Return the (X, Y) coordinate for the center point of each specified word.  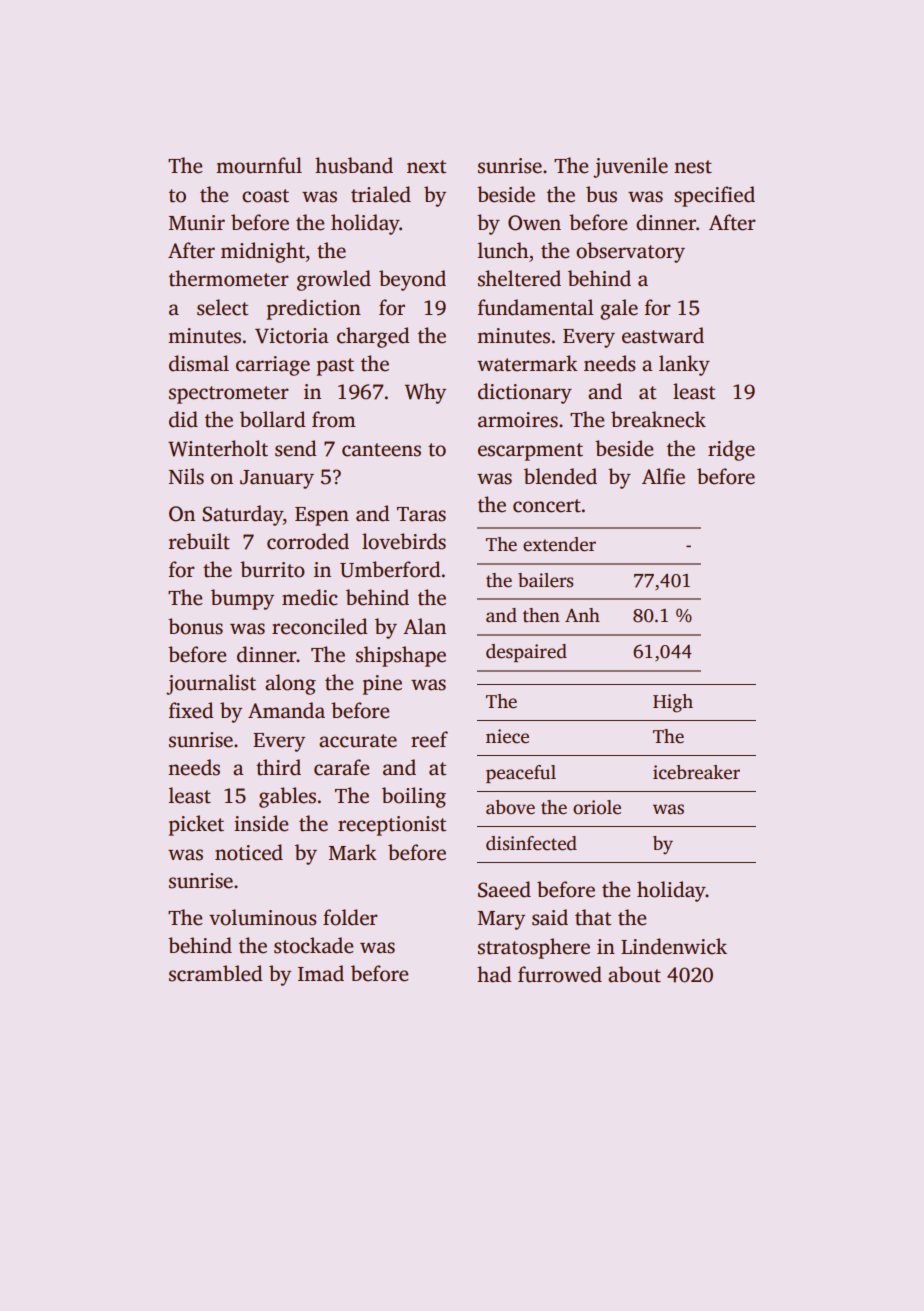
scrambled (216, 973)
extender (559, 544)
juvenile (630, 167)
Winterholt (218, 448)
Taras (421, 514)
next (426, 167)
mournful (259, 165)
